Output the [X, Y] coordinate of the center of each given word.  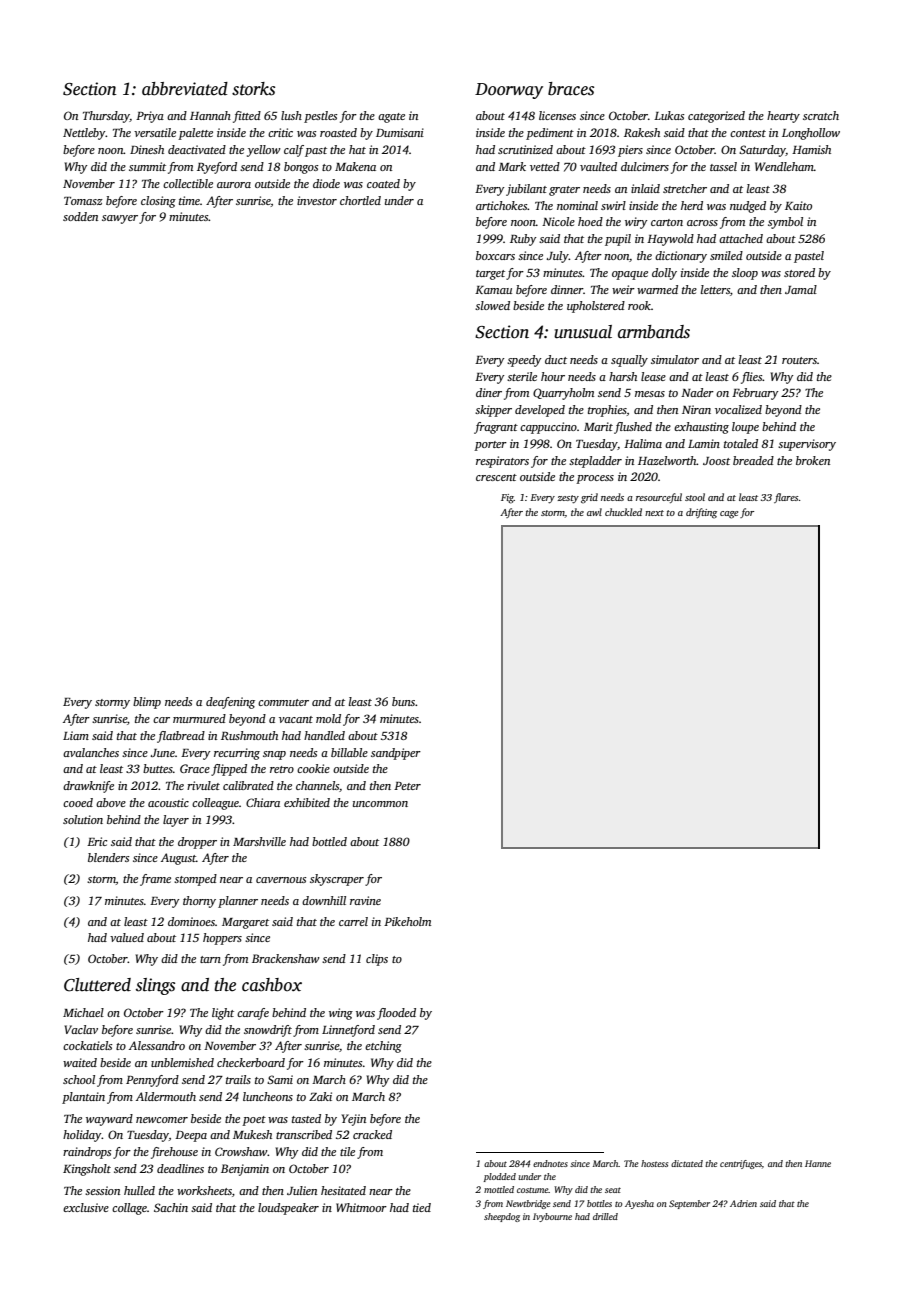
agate [391, 118]
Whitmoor [361, 1207]
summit [147, 166]
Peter [407, 786]
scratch [821, 115]
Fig [507, 499]
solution [83, 819]
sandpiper [396, 754]
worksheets [204, 1190]
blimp [147, 703]
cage [729, 515]
